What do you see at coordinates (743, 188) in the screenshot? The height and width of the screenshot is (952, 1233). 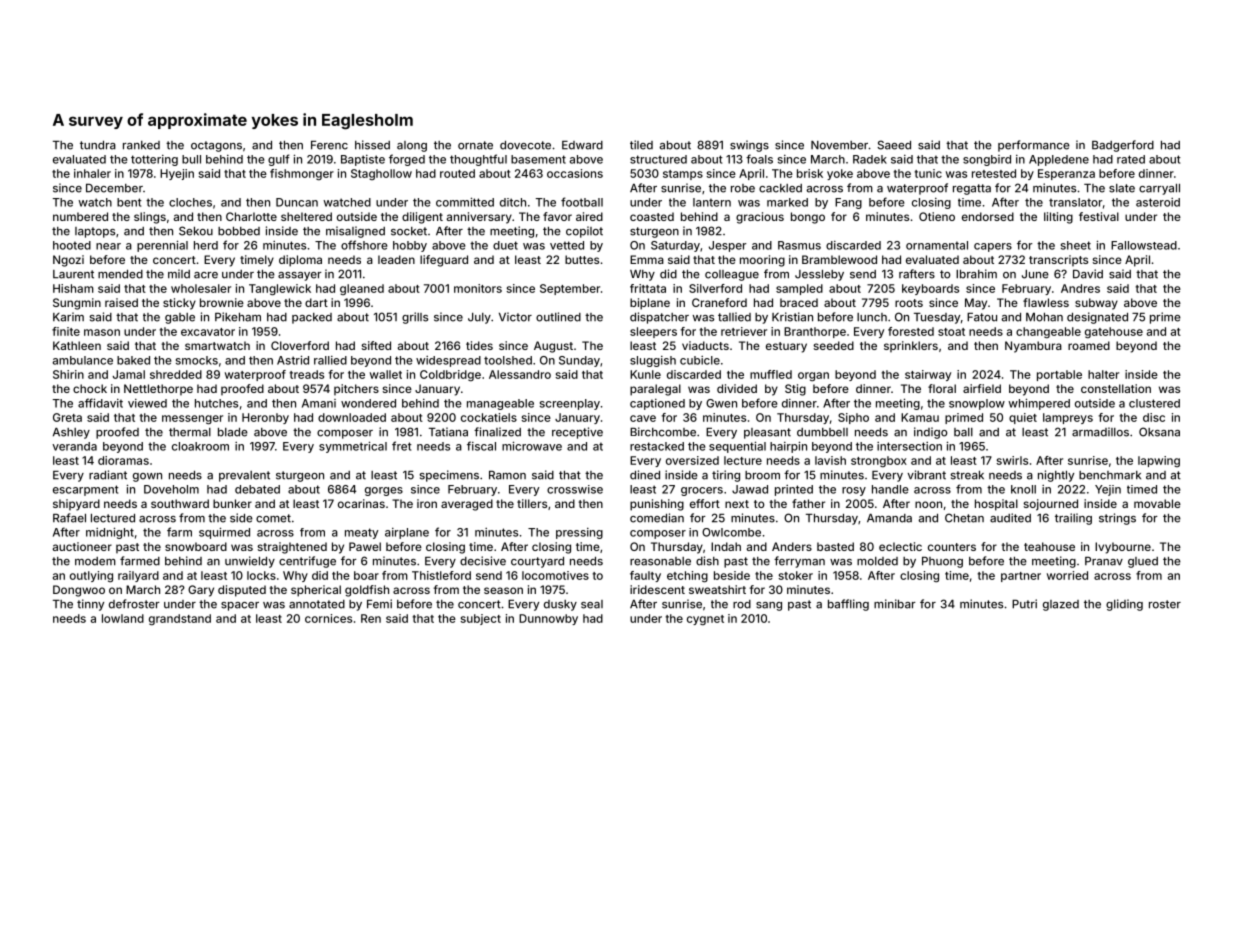 I see `robe` at bounding box center [743, 188].
